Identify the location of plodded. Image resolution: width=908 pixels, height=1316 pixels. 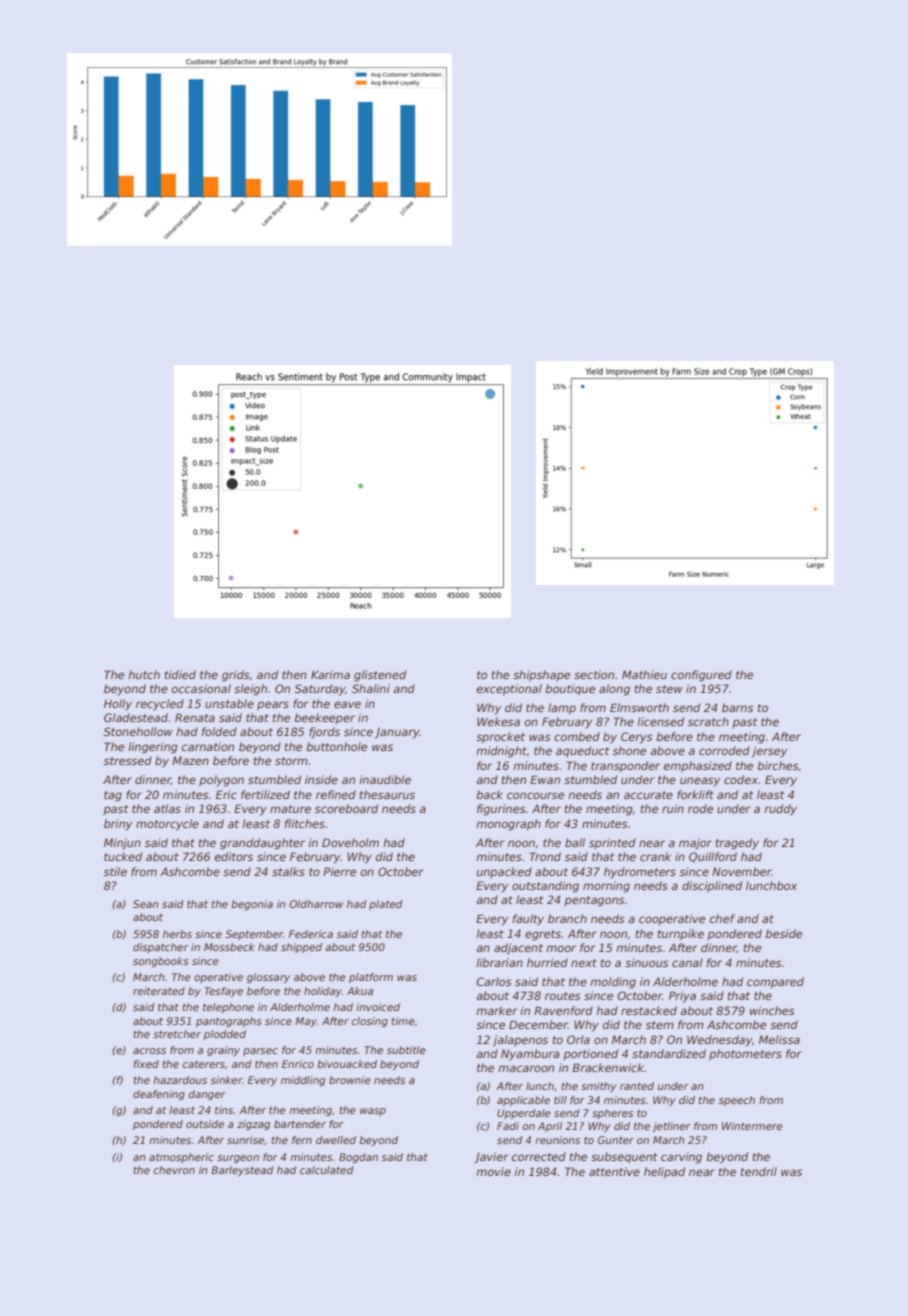
(224, 1035).
